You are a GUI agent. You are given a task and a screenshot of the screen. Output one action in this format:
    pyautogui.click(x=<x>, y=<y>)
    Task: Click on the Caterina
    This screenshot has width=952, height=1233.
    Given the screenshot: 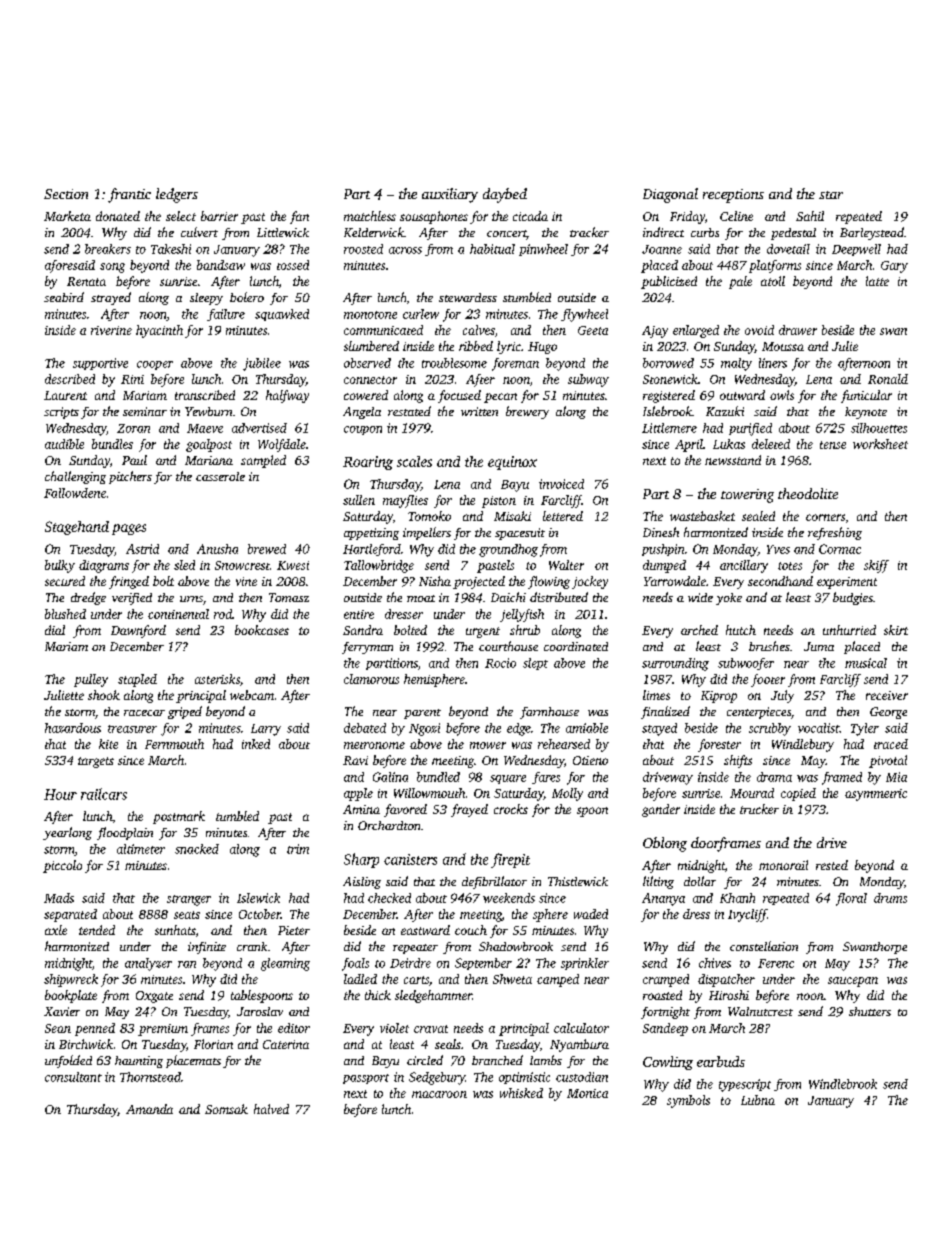 What is the action you would take?
    pyautogui.click(x=286, y=1044)
